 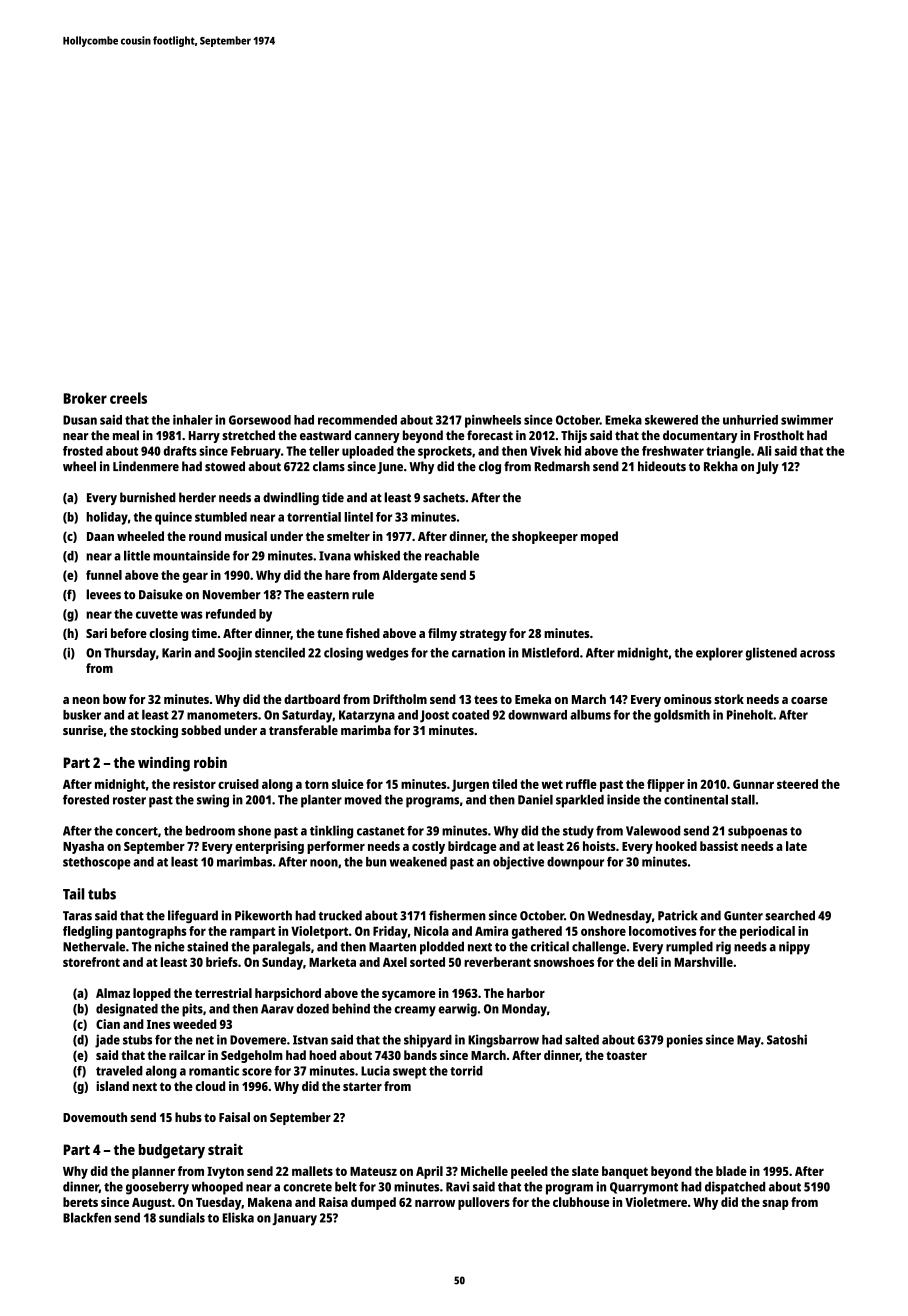 I want to click on frosted, so click(x=83, y=451).
